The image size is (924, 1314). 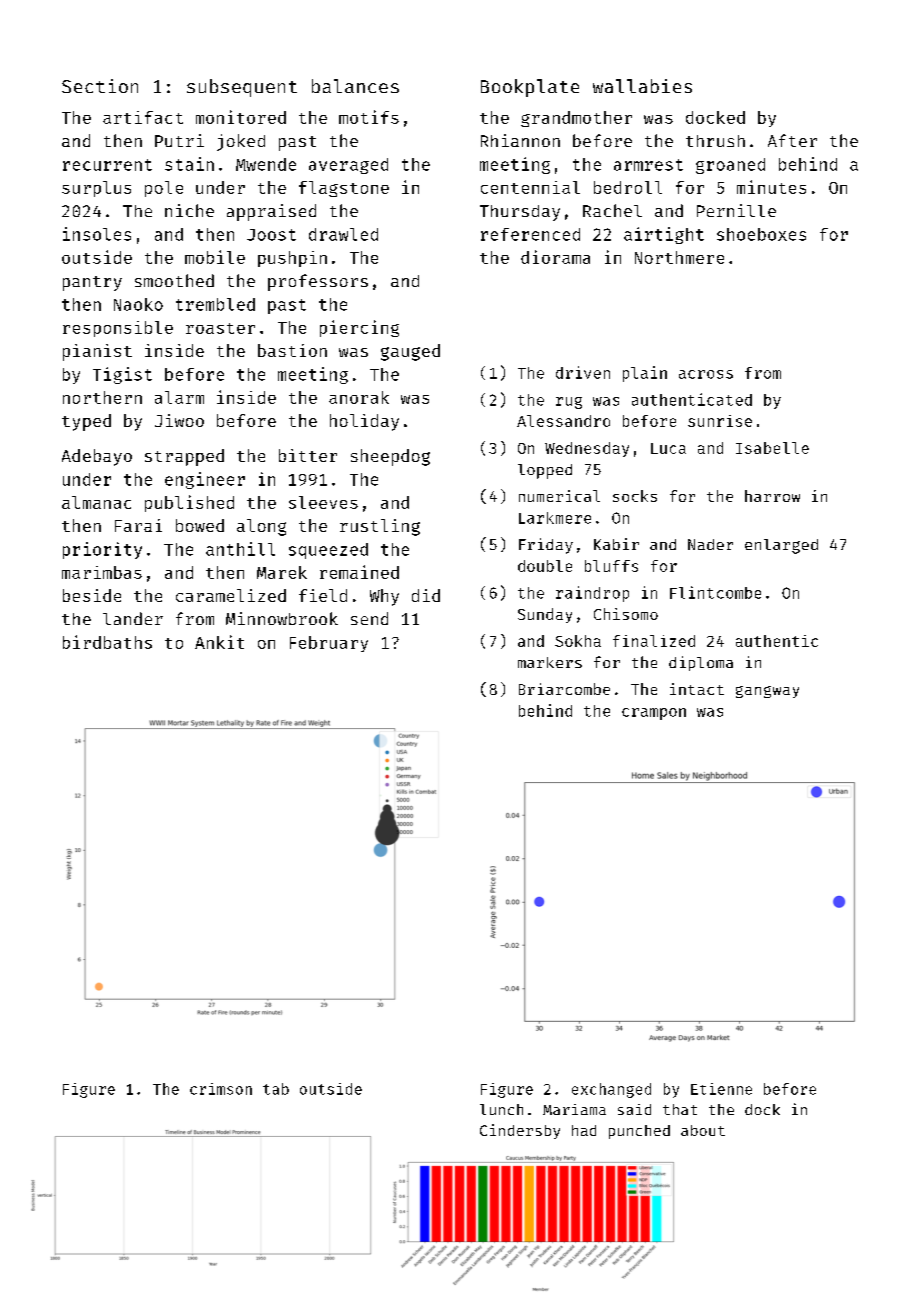 What do you see at coordinates (654, 714) in the document?
I see `crampon` at bounding box center [654, 714].
